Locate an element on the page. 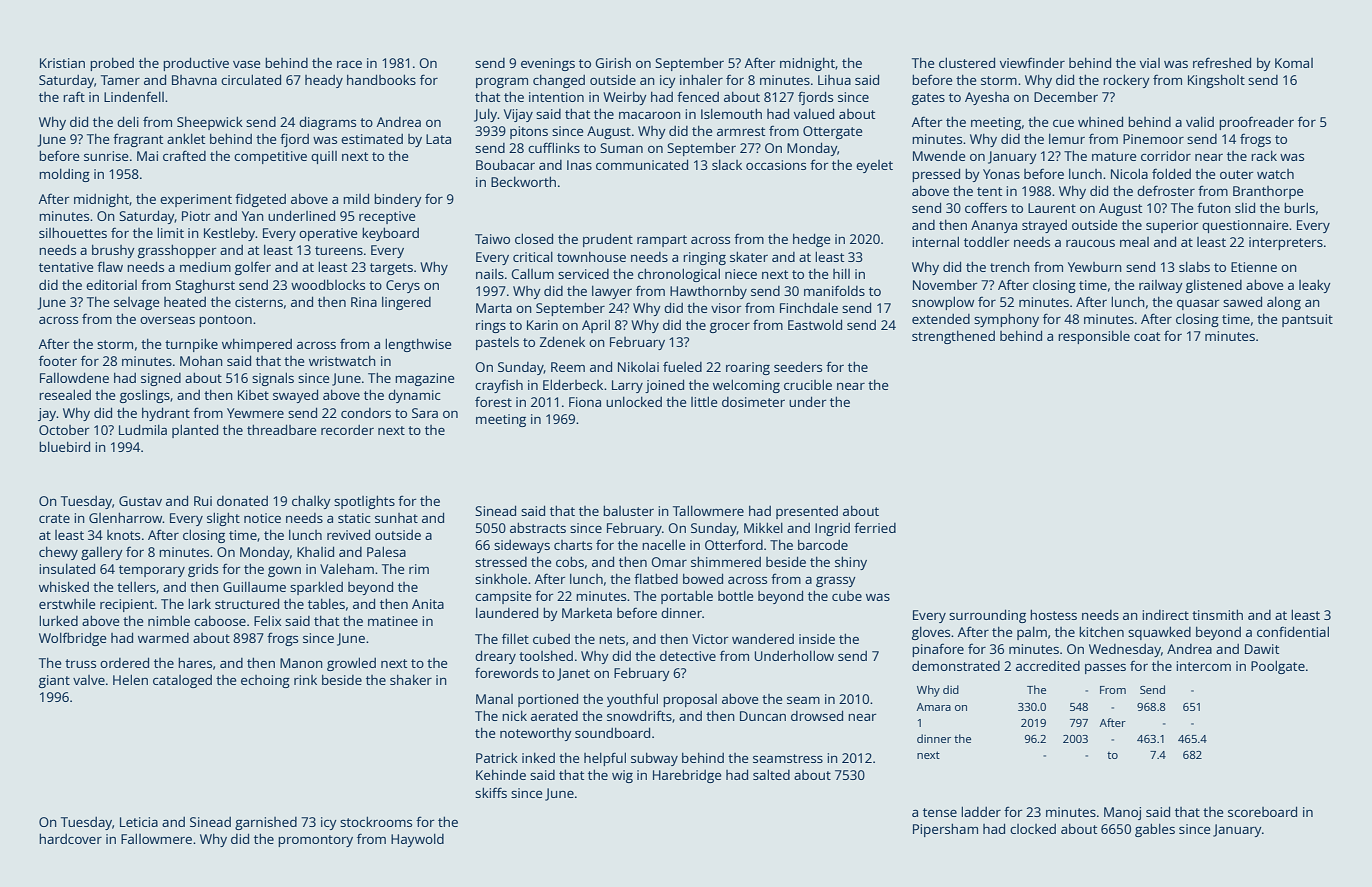 This page has width=1372, height=887. Komal is located at coordinates (1294, 63).
